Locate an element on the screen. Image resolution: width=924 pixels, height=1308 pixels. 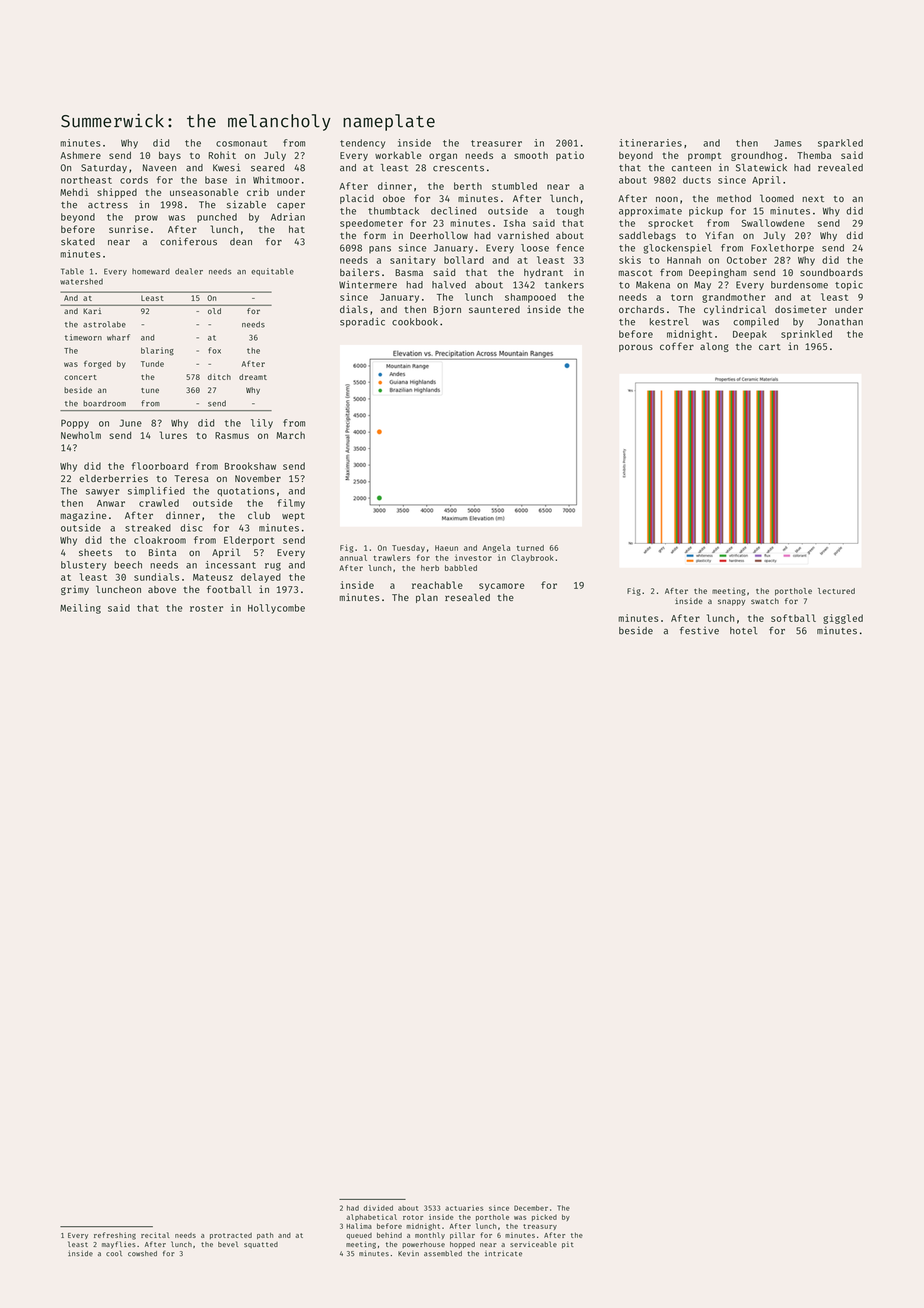
itineraries is located at coordinates (651, 143).
